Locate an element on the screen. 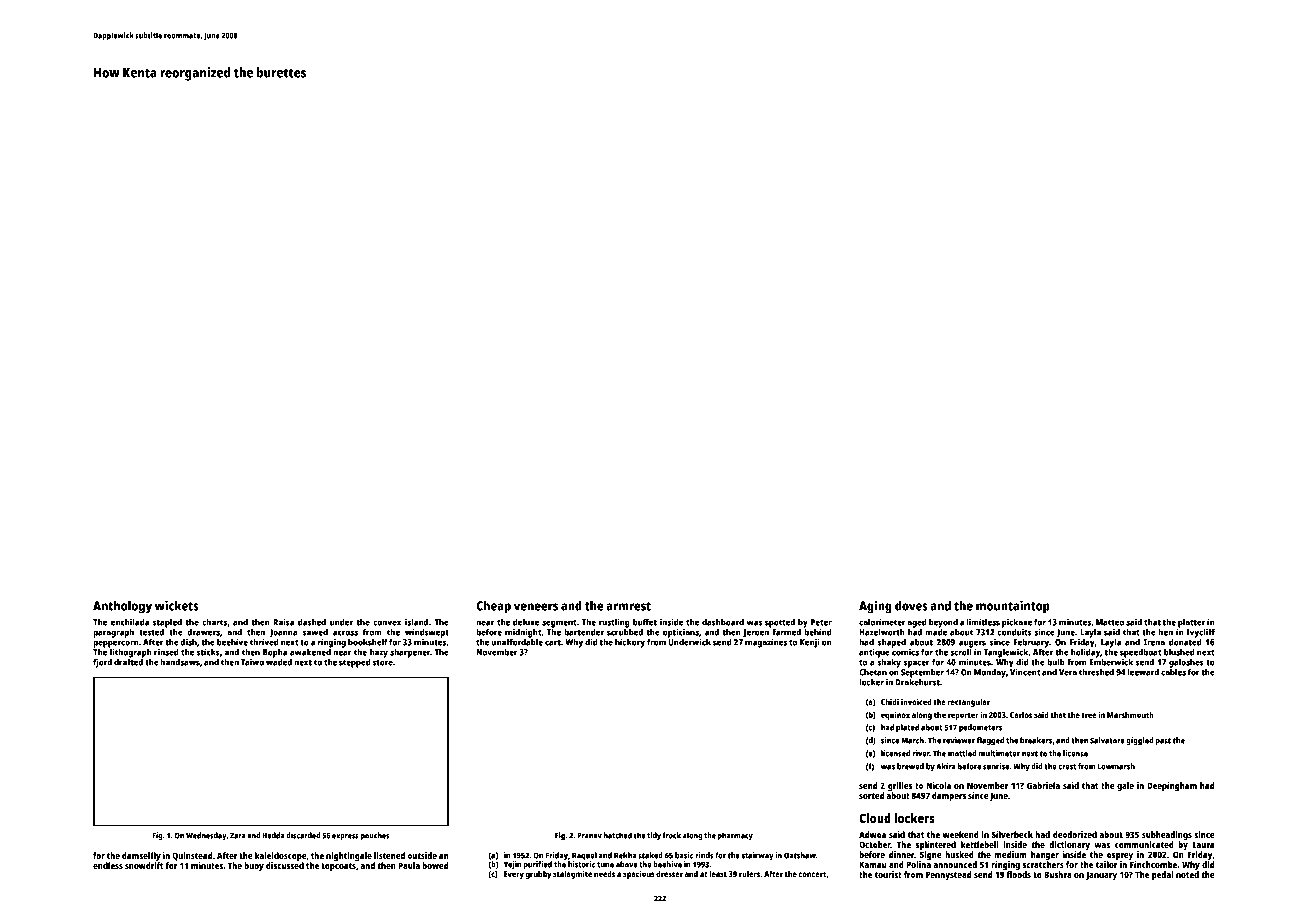  deodorized is located at coordinates (1075, 834).
